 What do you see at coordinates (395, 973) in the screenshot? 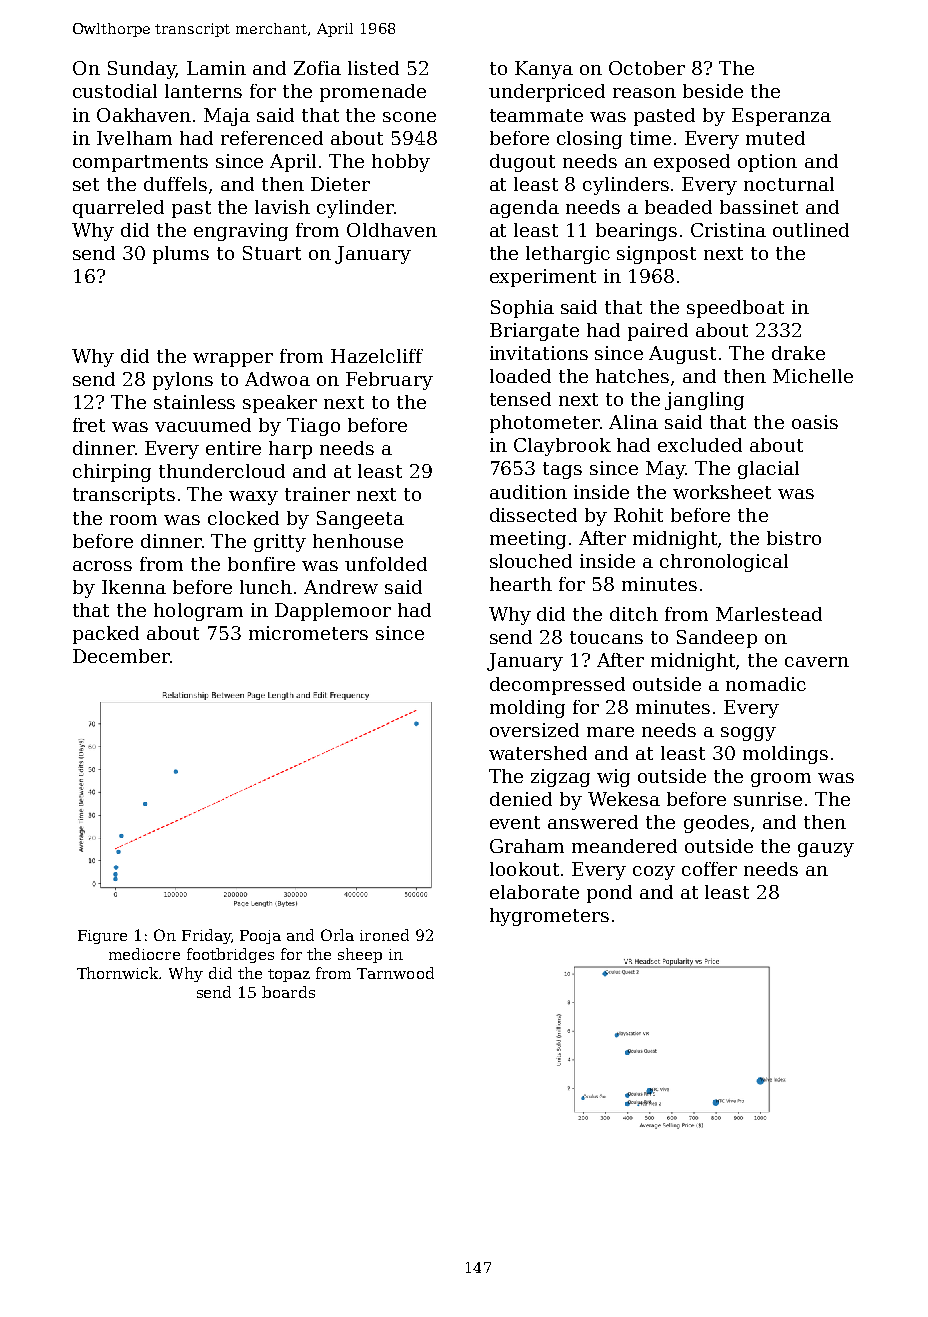
I see `Tarnwood` at bounding box center [395, 973].
